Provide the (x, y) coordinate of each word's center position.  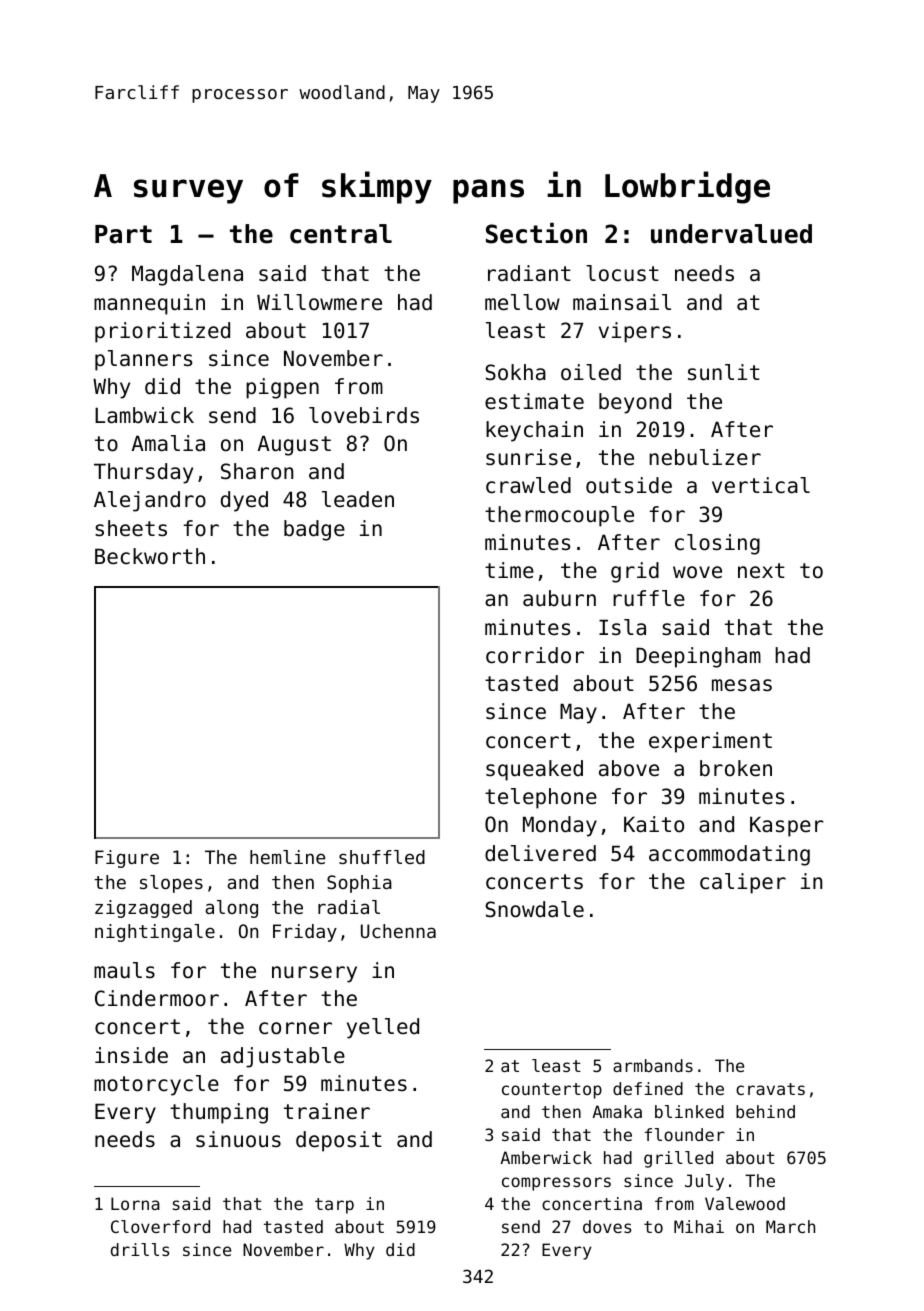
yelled (383, 1028)
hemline (287, 857)
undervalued (731, 234)
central (341, 234)
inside (131, 1055)
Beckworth (150, 556)
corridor (535, 655)
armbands (653, 1065)
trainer (327, 1111)
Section (536, 233)
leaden (358, 499)
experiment (710, 742)
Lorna (135, 1203)
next (761, 571)
